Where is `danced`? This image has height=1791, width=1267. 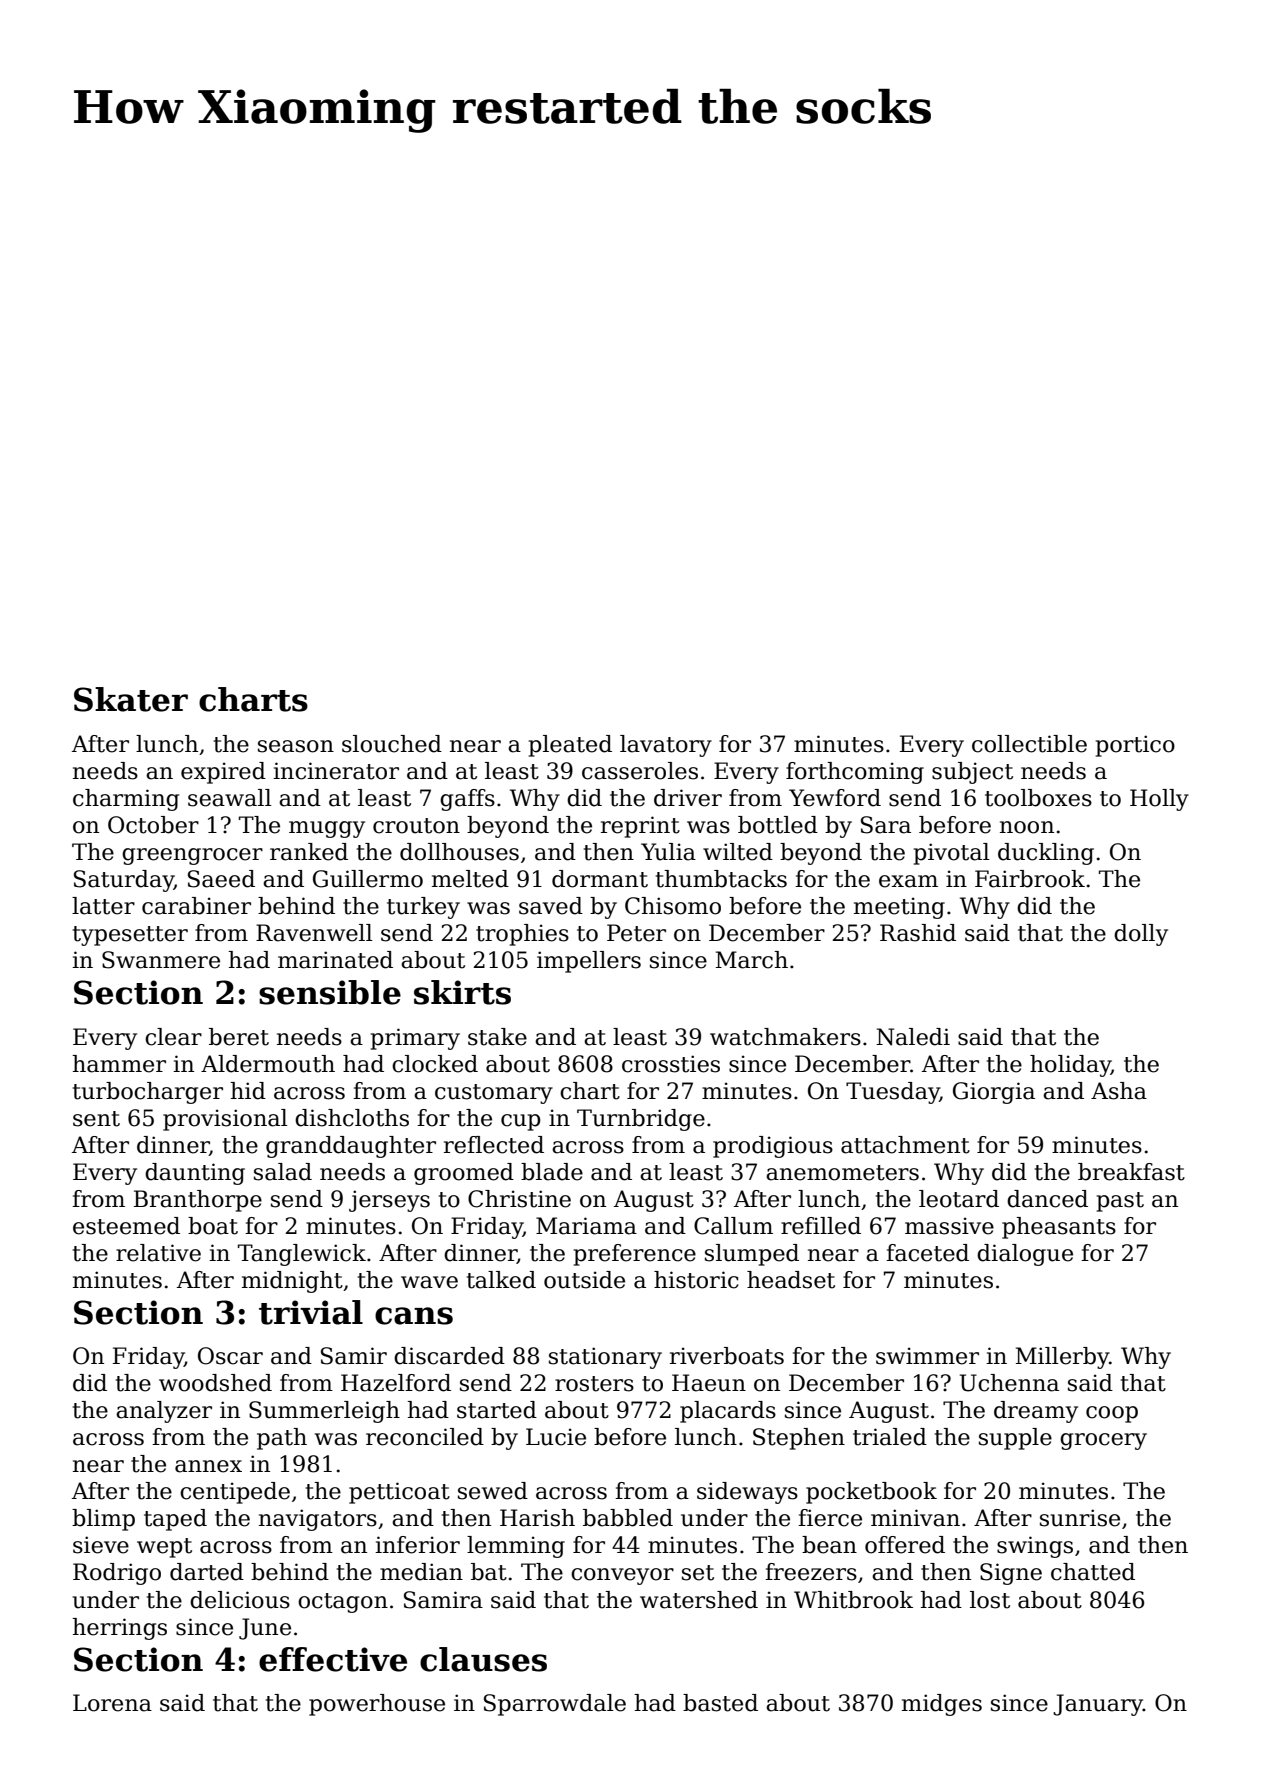 danced is located at coordinates (1047, 1199).
